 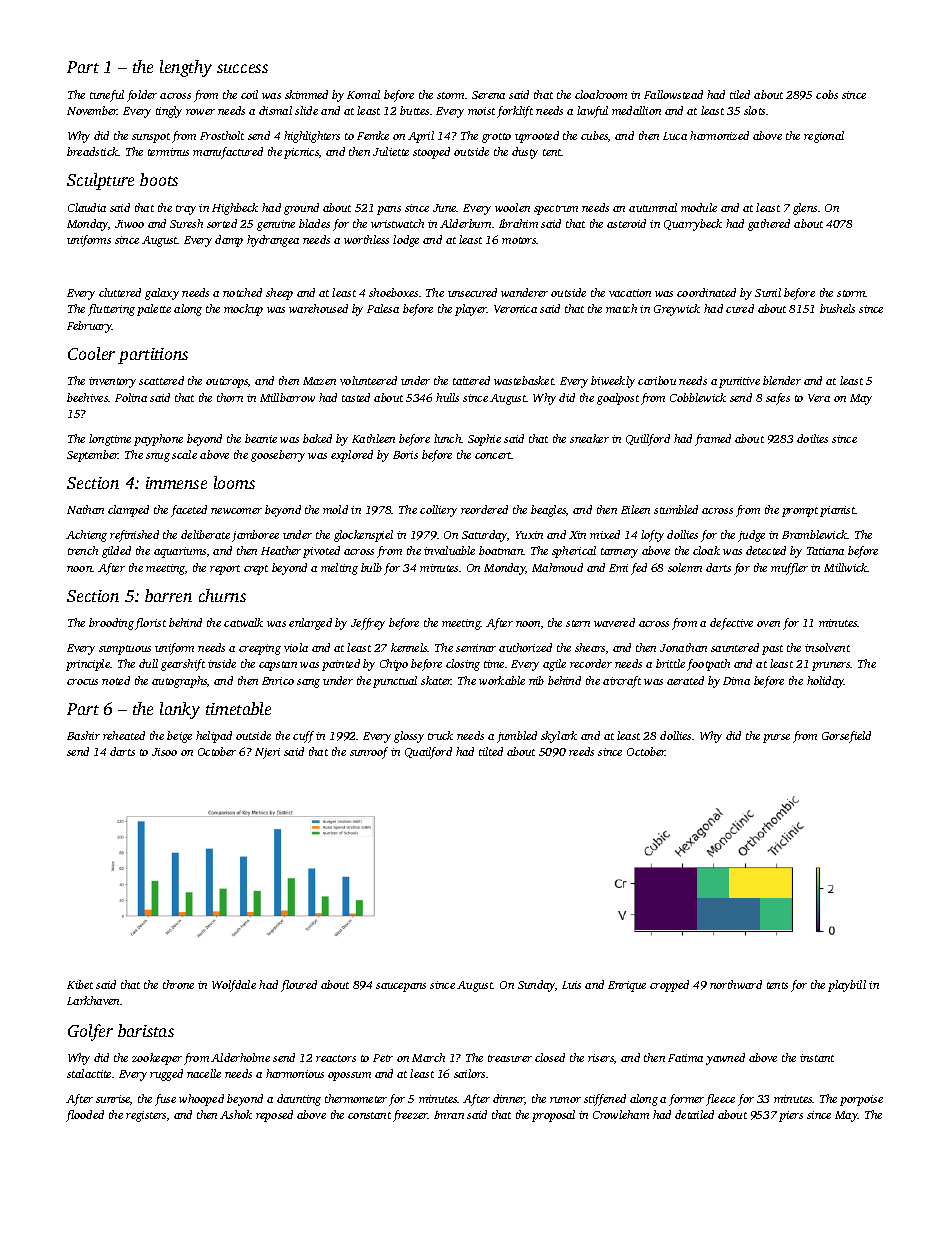 I want to click on cobs, so click(x=827, y=94).
